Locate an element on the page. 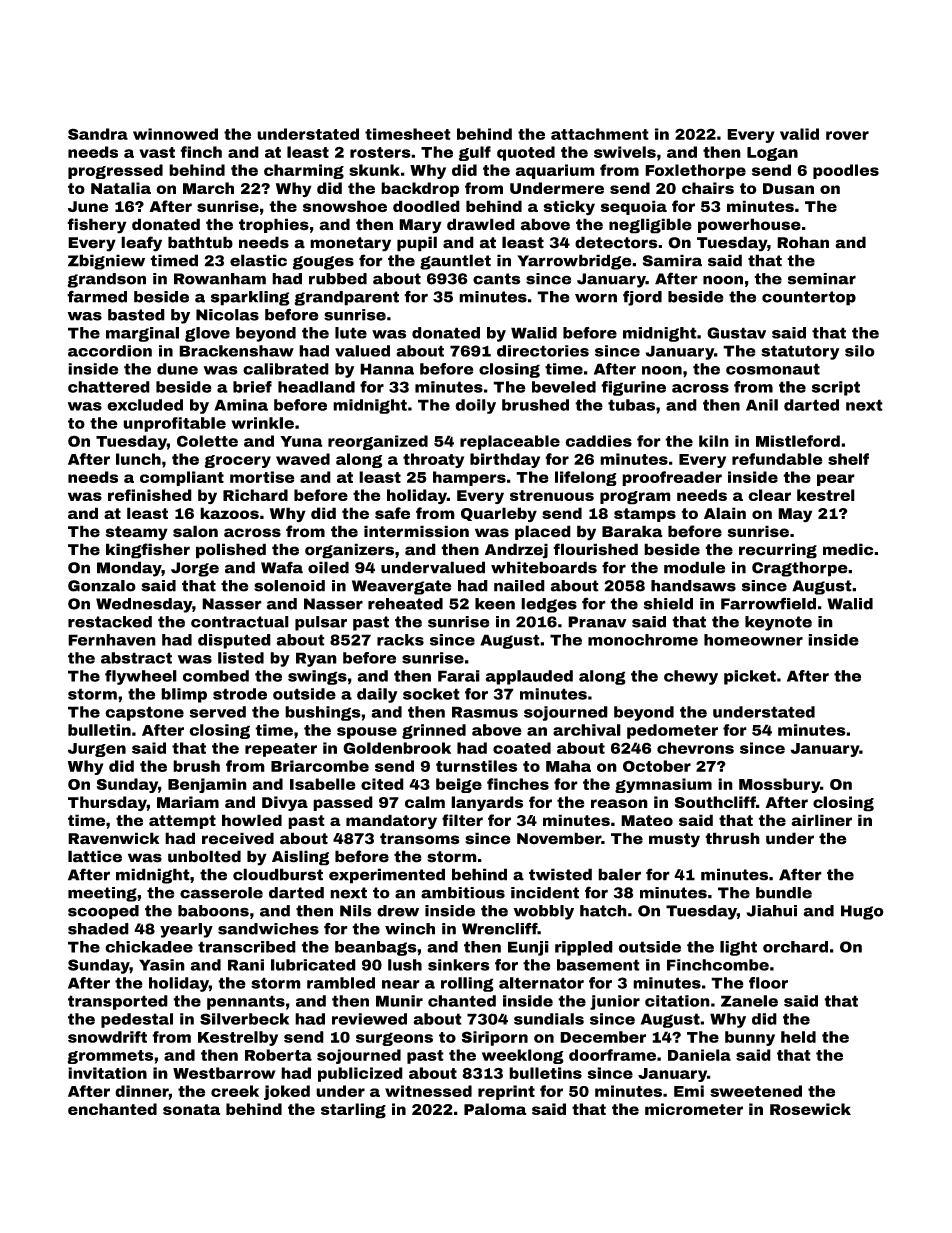 The height and width of the image is (1233, 952). directories is located at coordinates (543, 351).
